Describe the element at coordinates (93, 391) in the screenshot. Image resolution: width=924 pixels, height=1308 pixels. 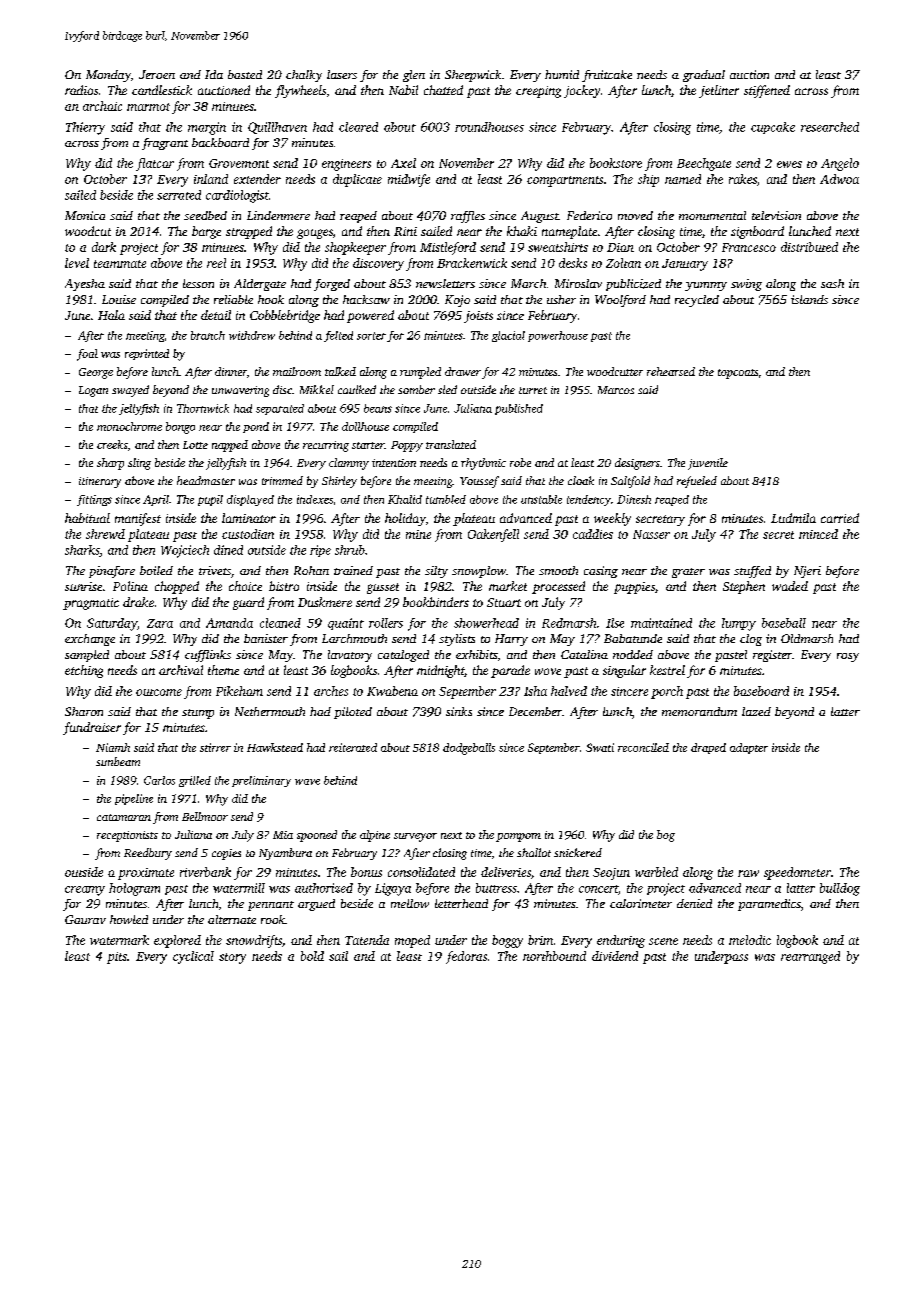
I see `Logan` at that location.
